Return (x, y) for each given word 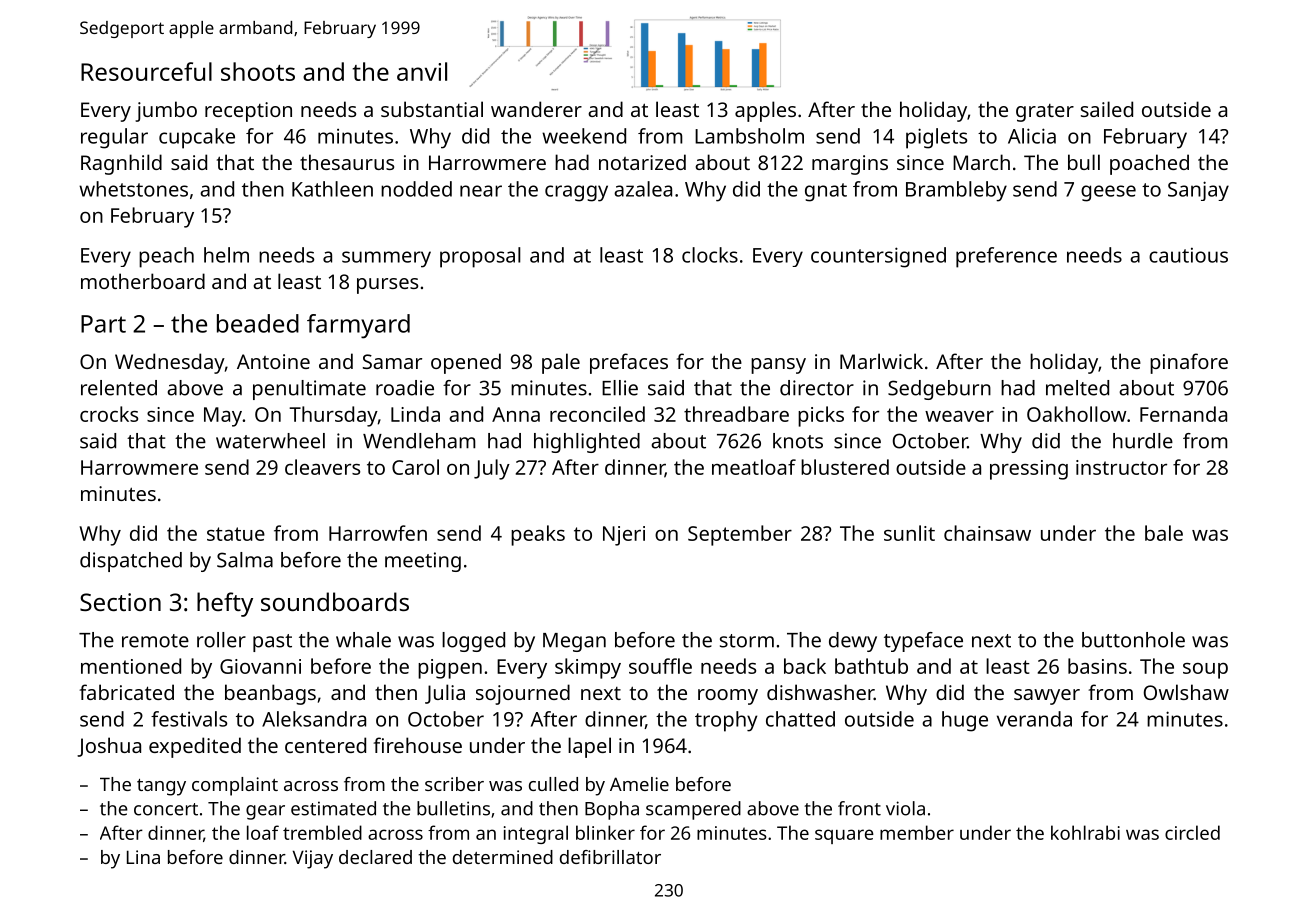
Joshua (109, 747)
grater (1045, 113)
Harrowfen (378, 533)
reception (248, 112)
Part (103, 324)
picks (821, 416)
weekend (584, 136)
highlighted (587, 443)
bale (1164, 533)
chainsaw (987, 533)
